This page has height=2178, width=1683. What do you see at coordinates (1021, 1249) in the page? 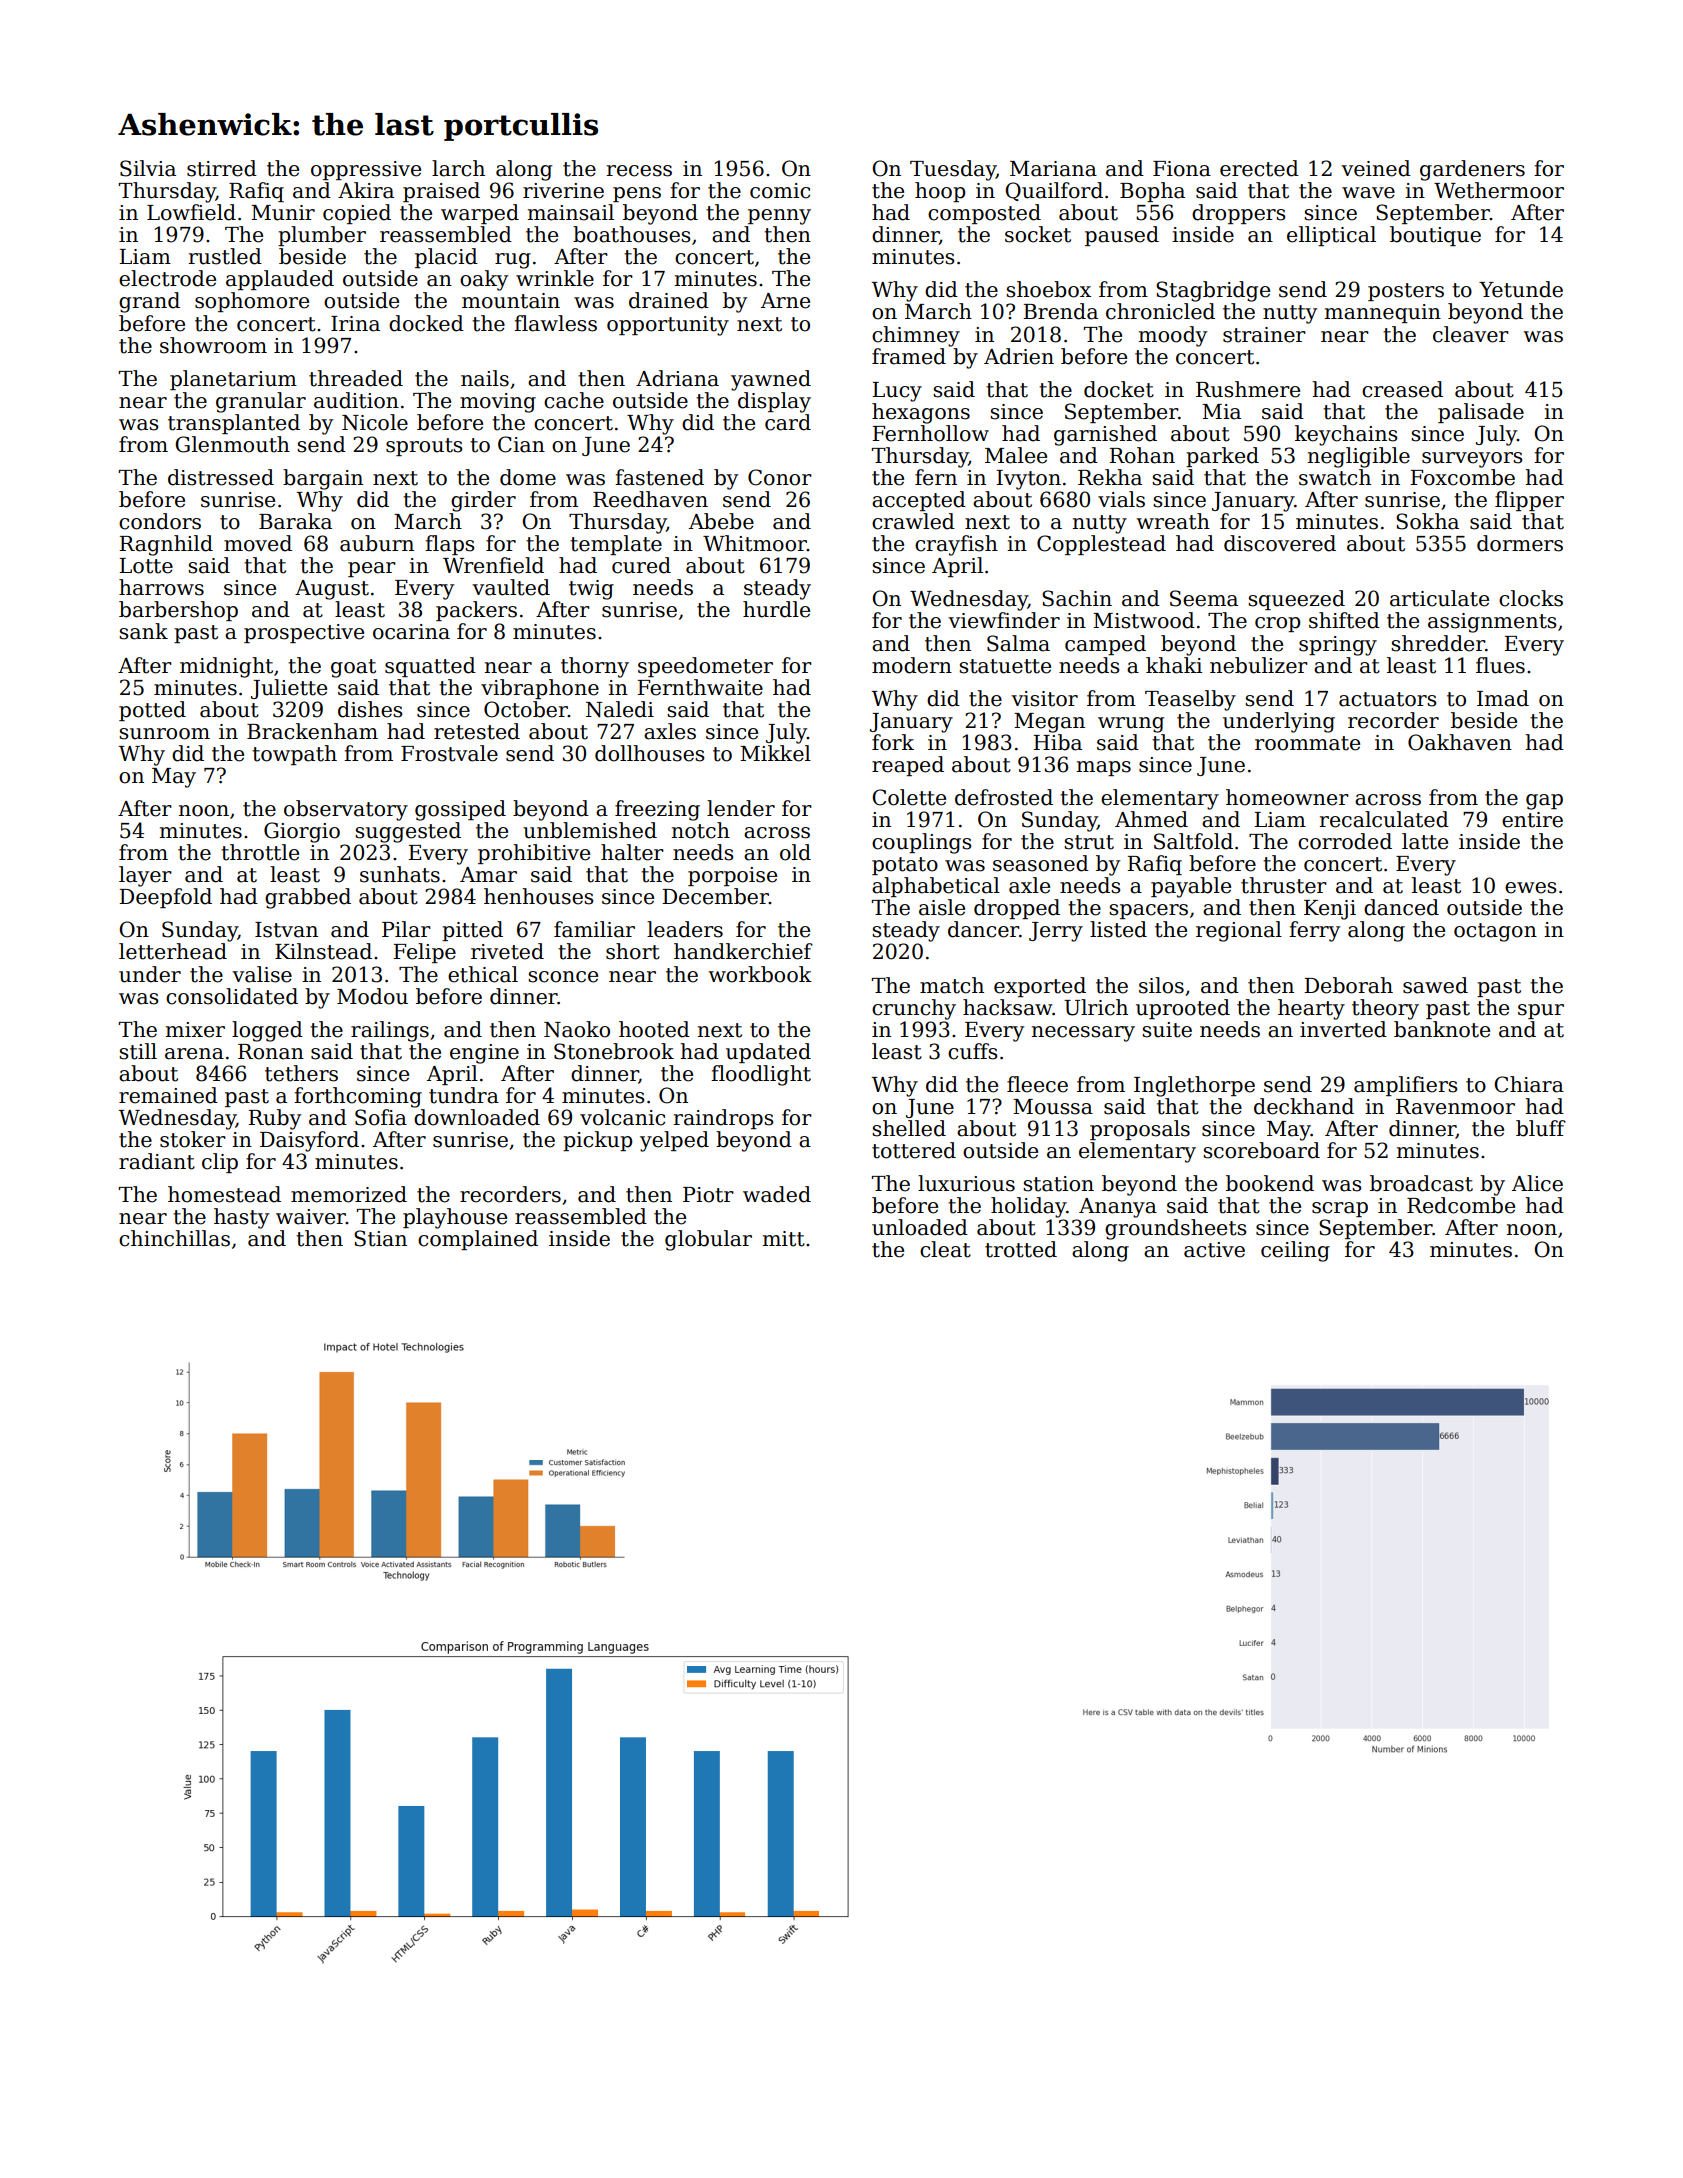
I see `trotted` at bounding box center [1021, 1249].
